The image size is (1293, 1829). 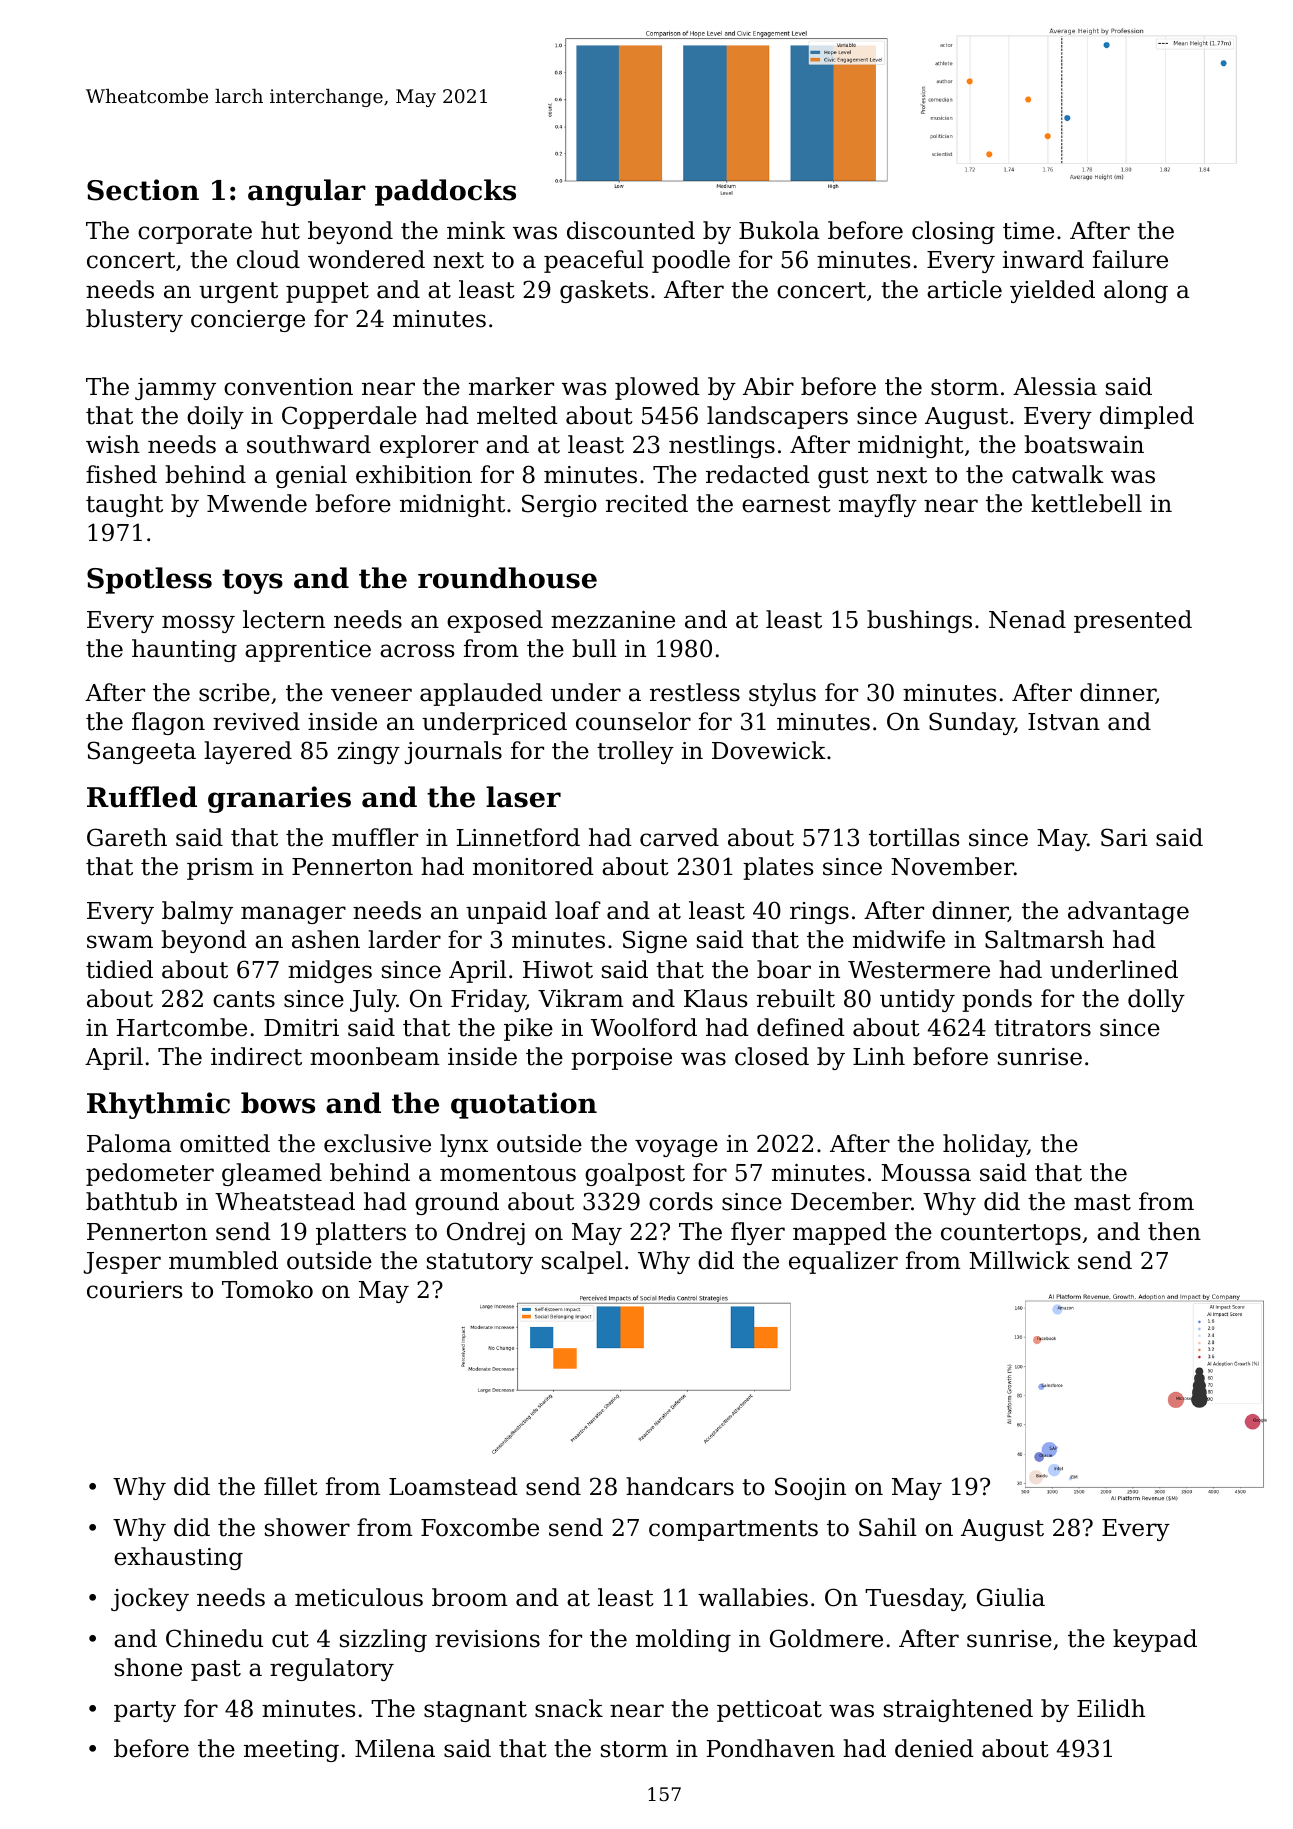 What do you see at coordinates (953, 232) in the screenshot?
I see `closing` at bounding box center [953, 232].
